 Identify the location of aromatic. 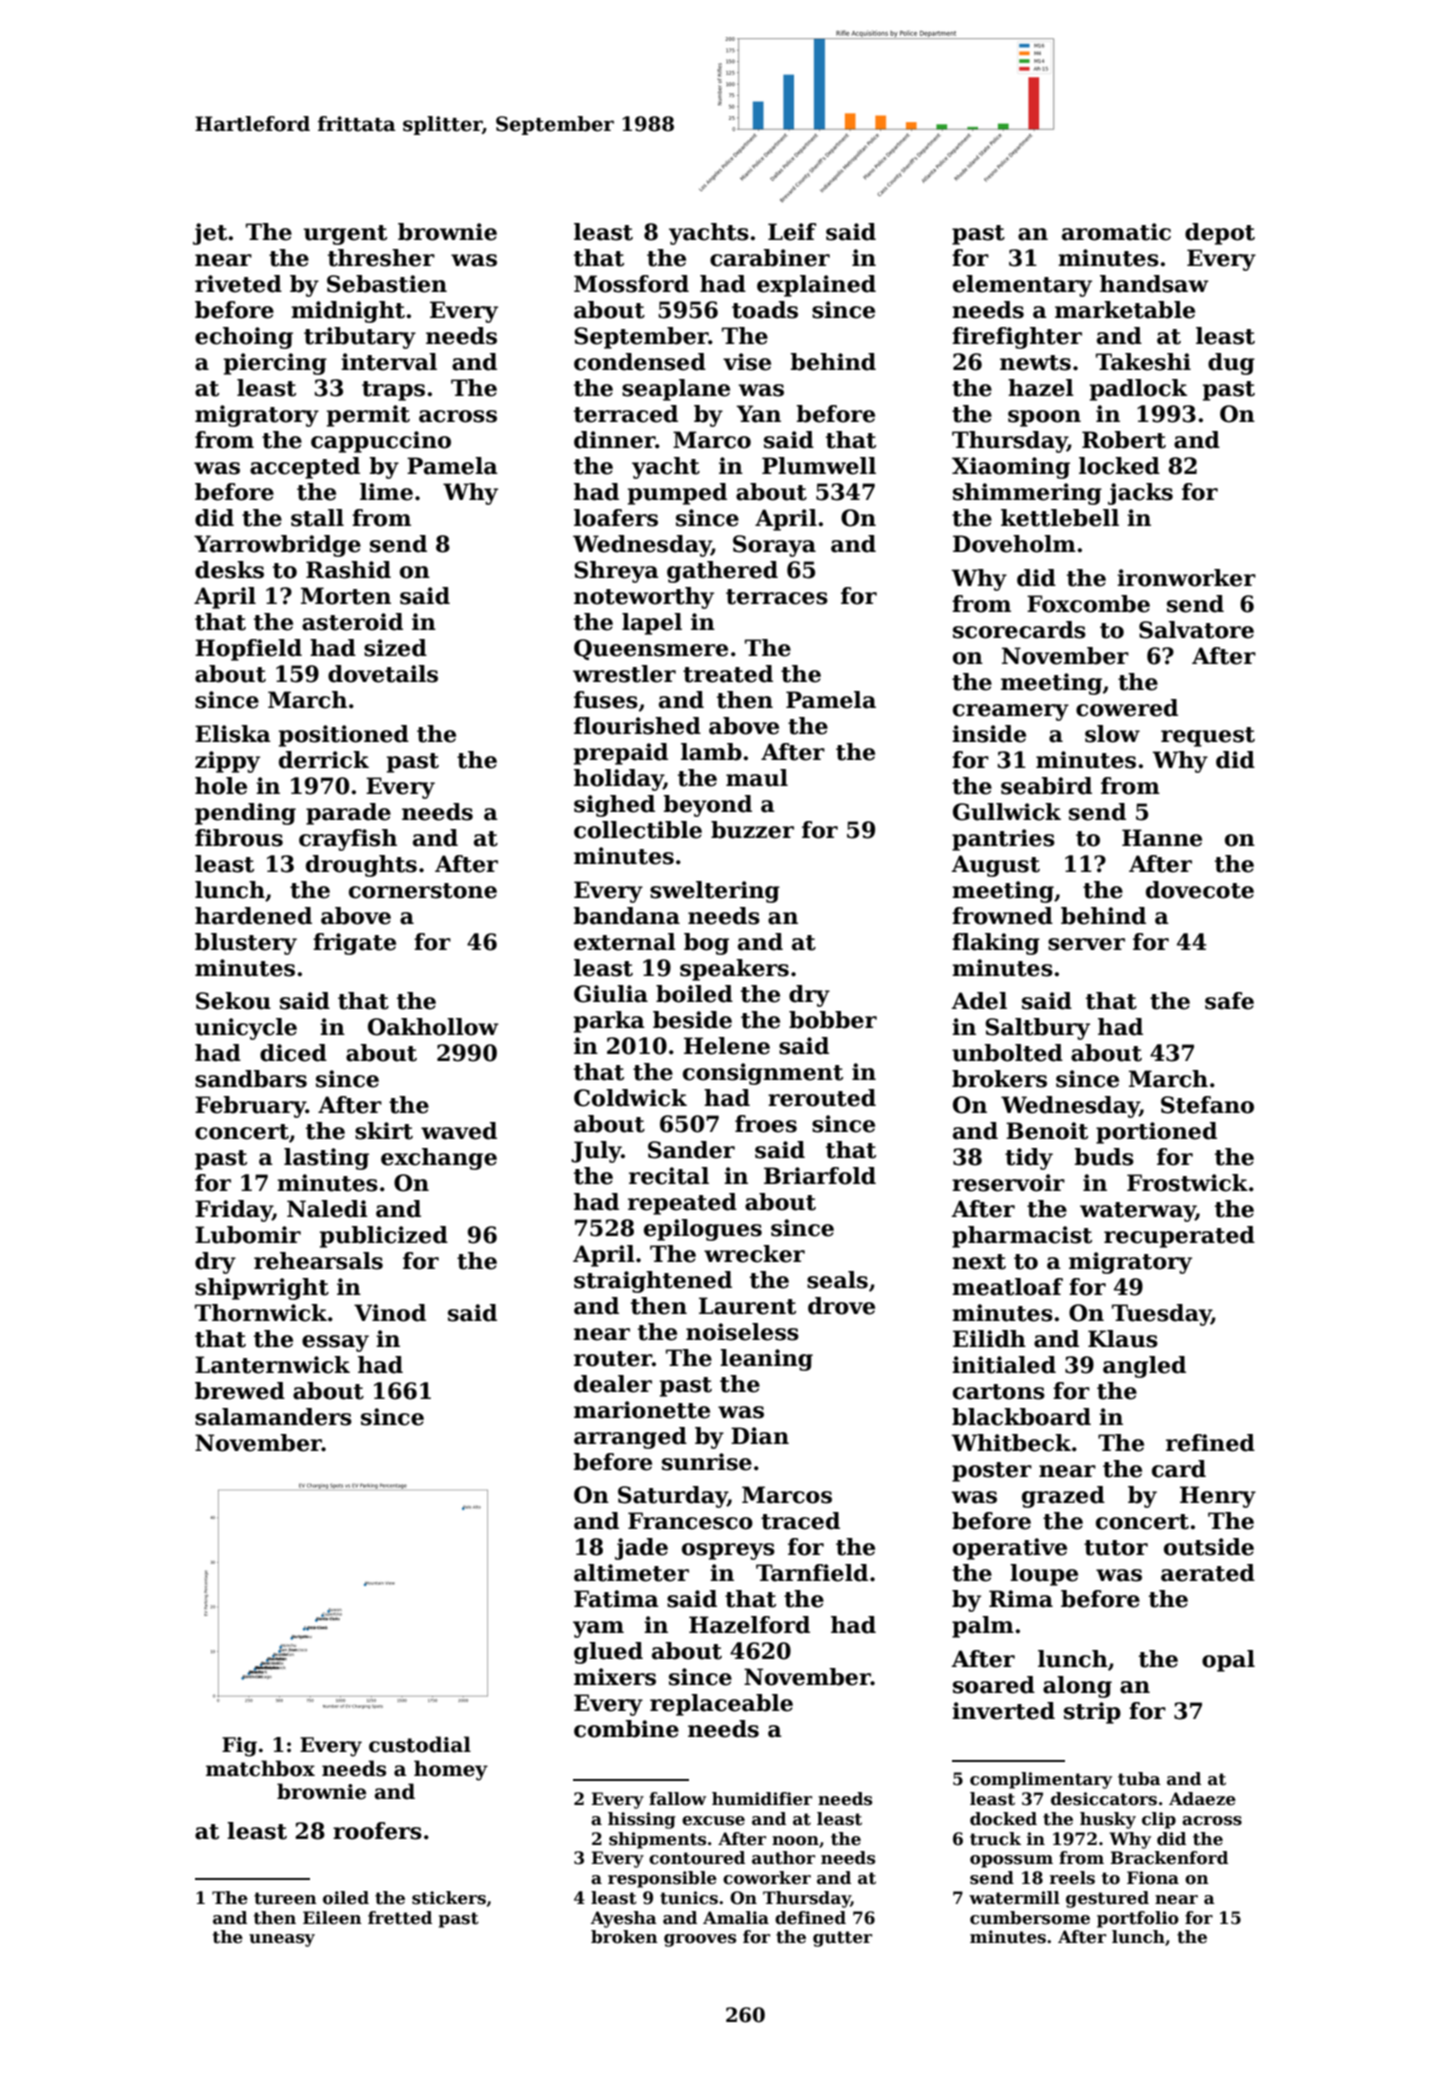
(1116, 232).
